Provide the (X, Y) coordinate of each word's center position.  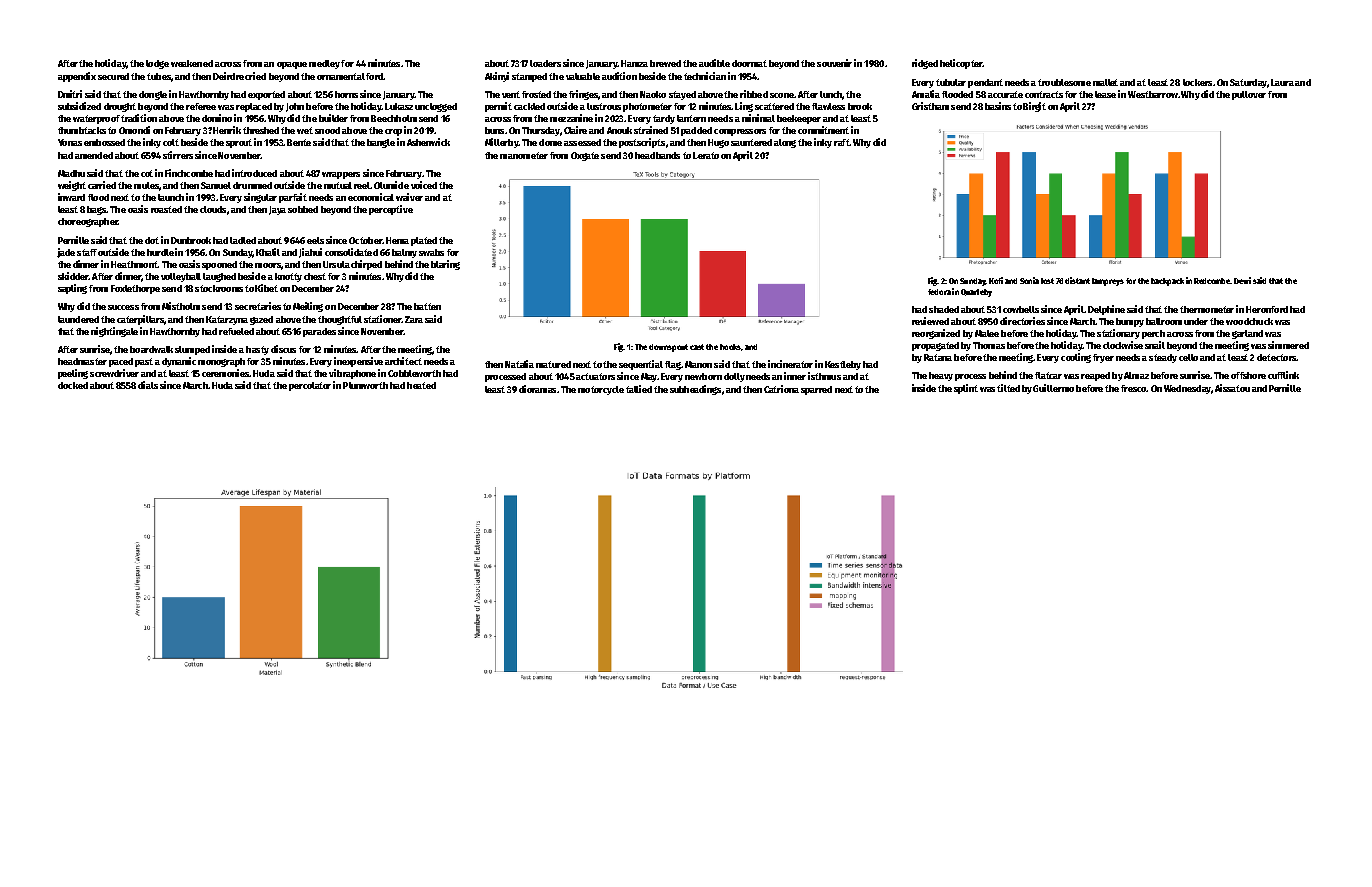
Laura (1282, 82)
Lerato (706, 155)
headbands (657, 155)
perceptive (391, 210)
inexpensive (358, 362)
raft (841, 142)
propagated (935, 346)
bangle (381, 143)
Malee (987, 333)
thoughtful (340, 320)
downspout (668, 348)
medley (324, 64)
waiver (409, 197)
